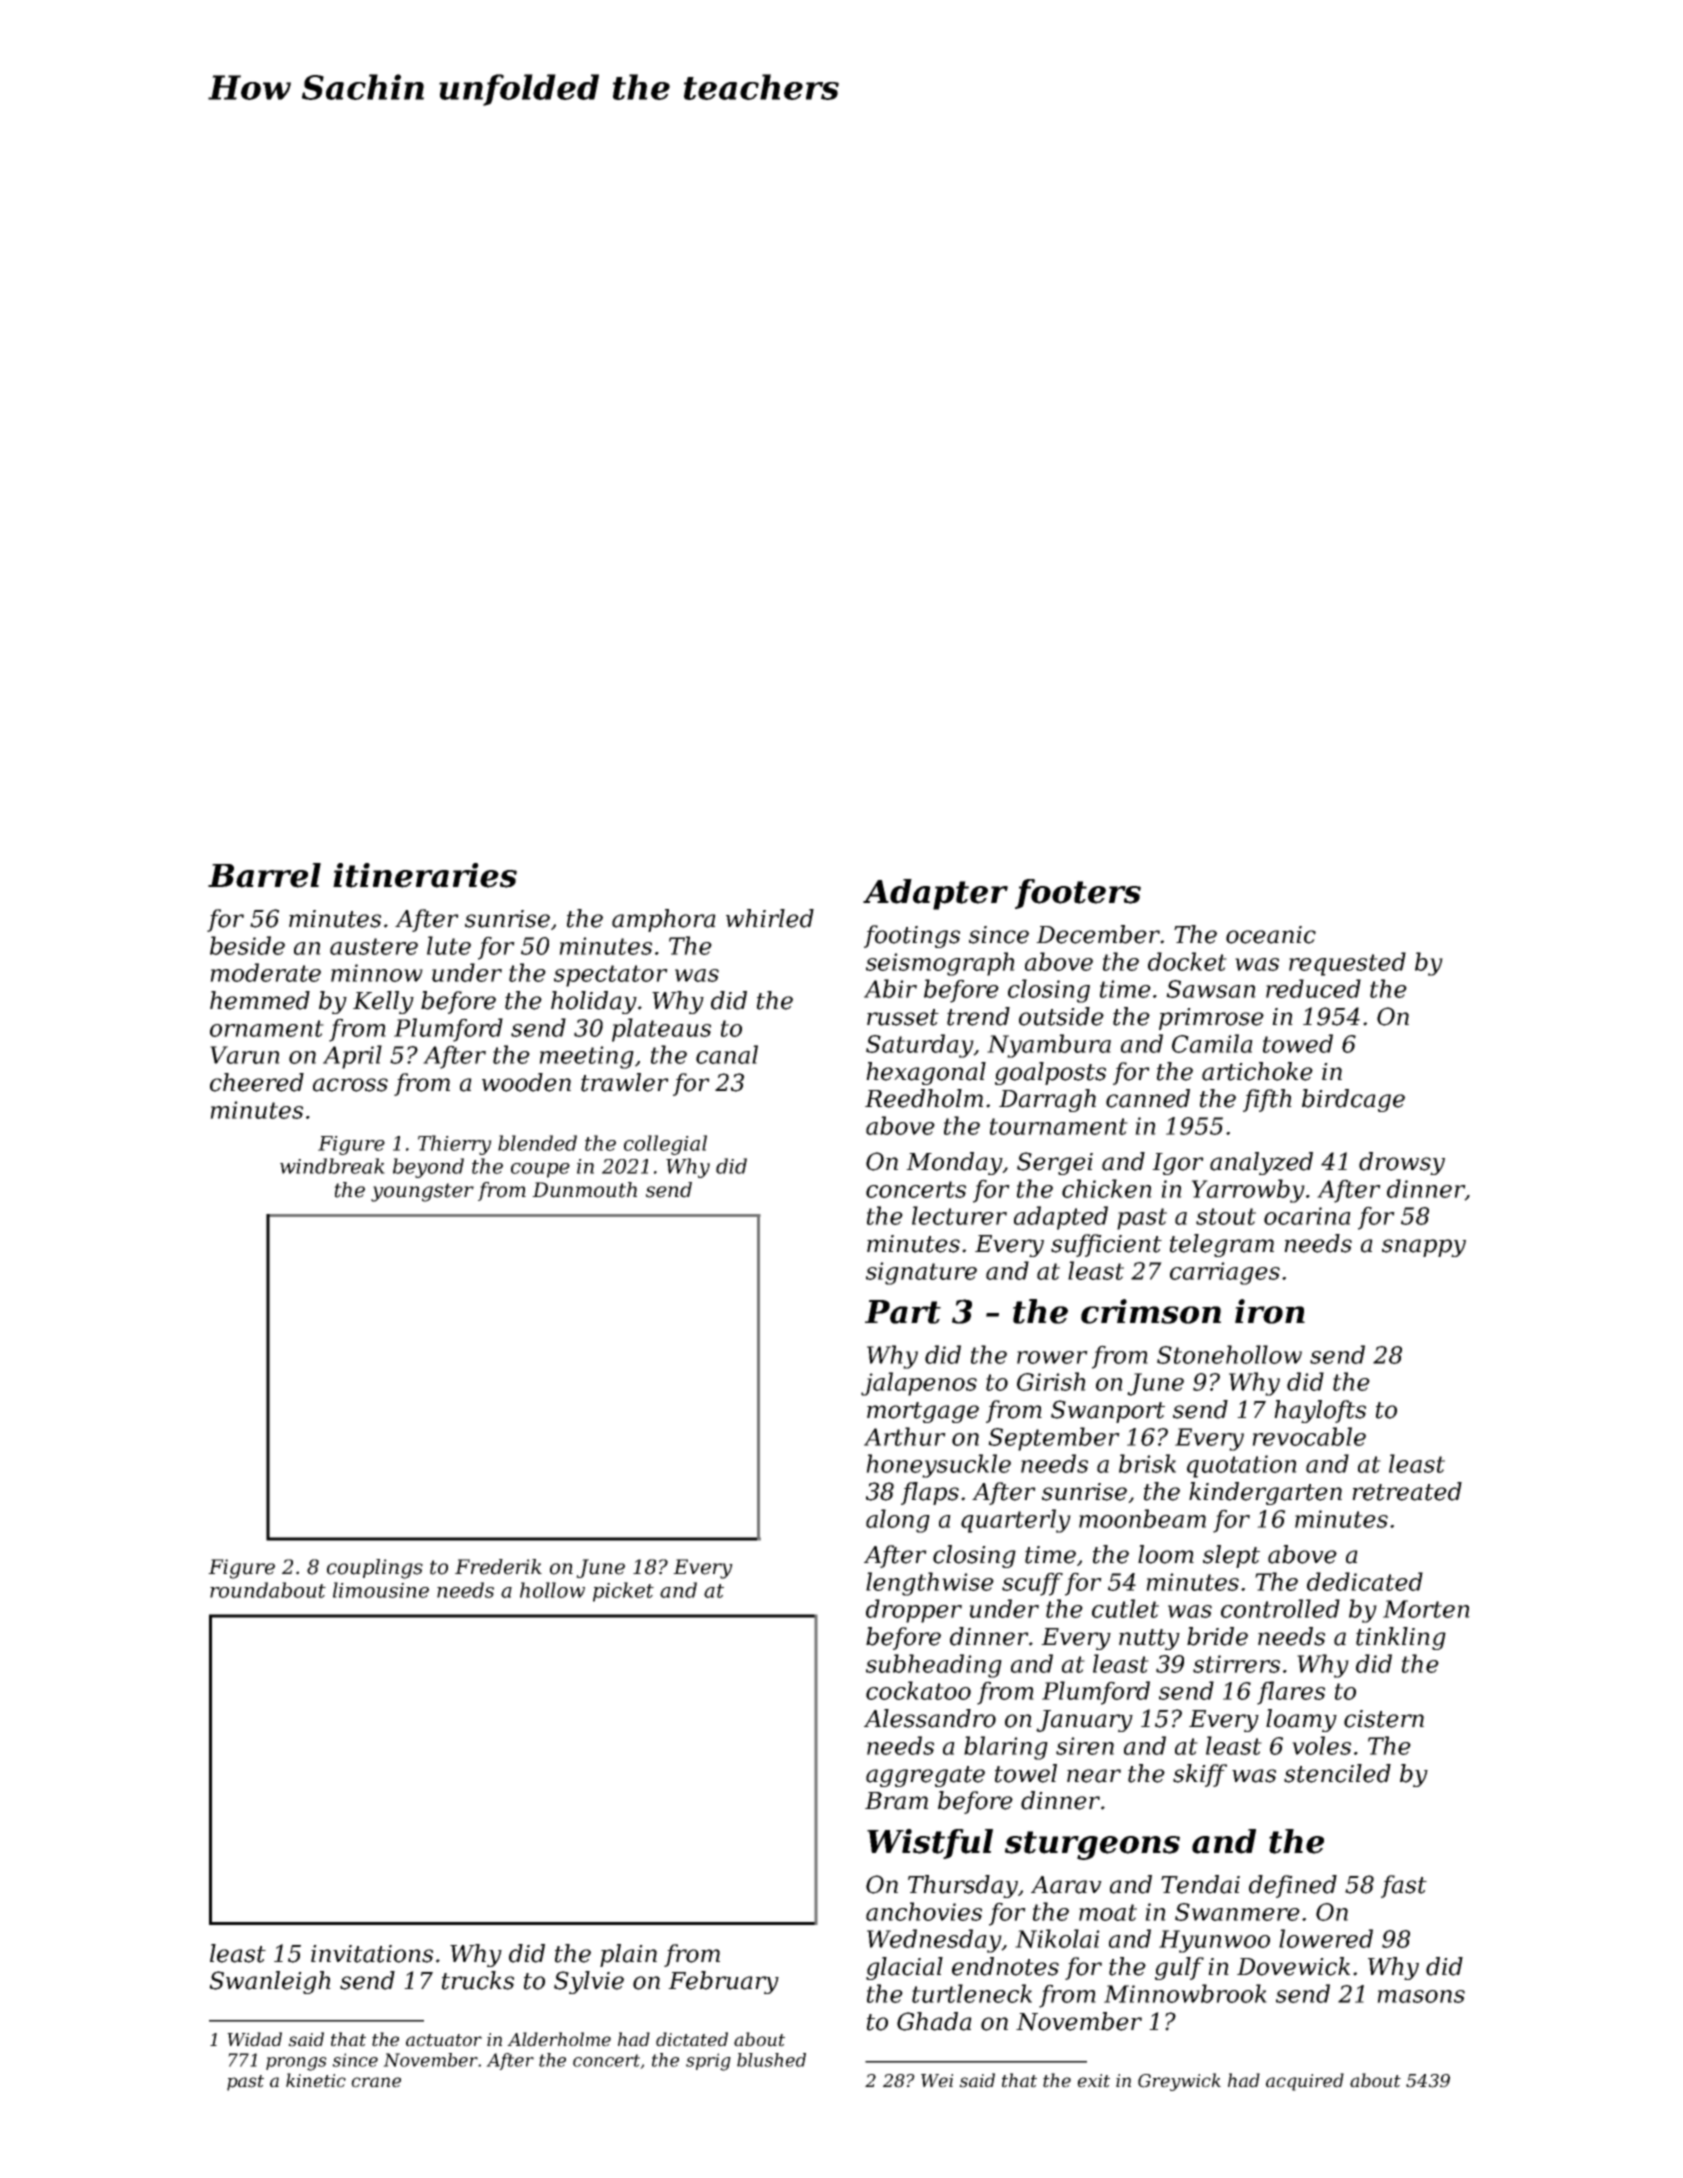  What do you see at coordinates (903, 1312) in the document?
I see `Part` at bounding box center [903, 1312].
